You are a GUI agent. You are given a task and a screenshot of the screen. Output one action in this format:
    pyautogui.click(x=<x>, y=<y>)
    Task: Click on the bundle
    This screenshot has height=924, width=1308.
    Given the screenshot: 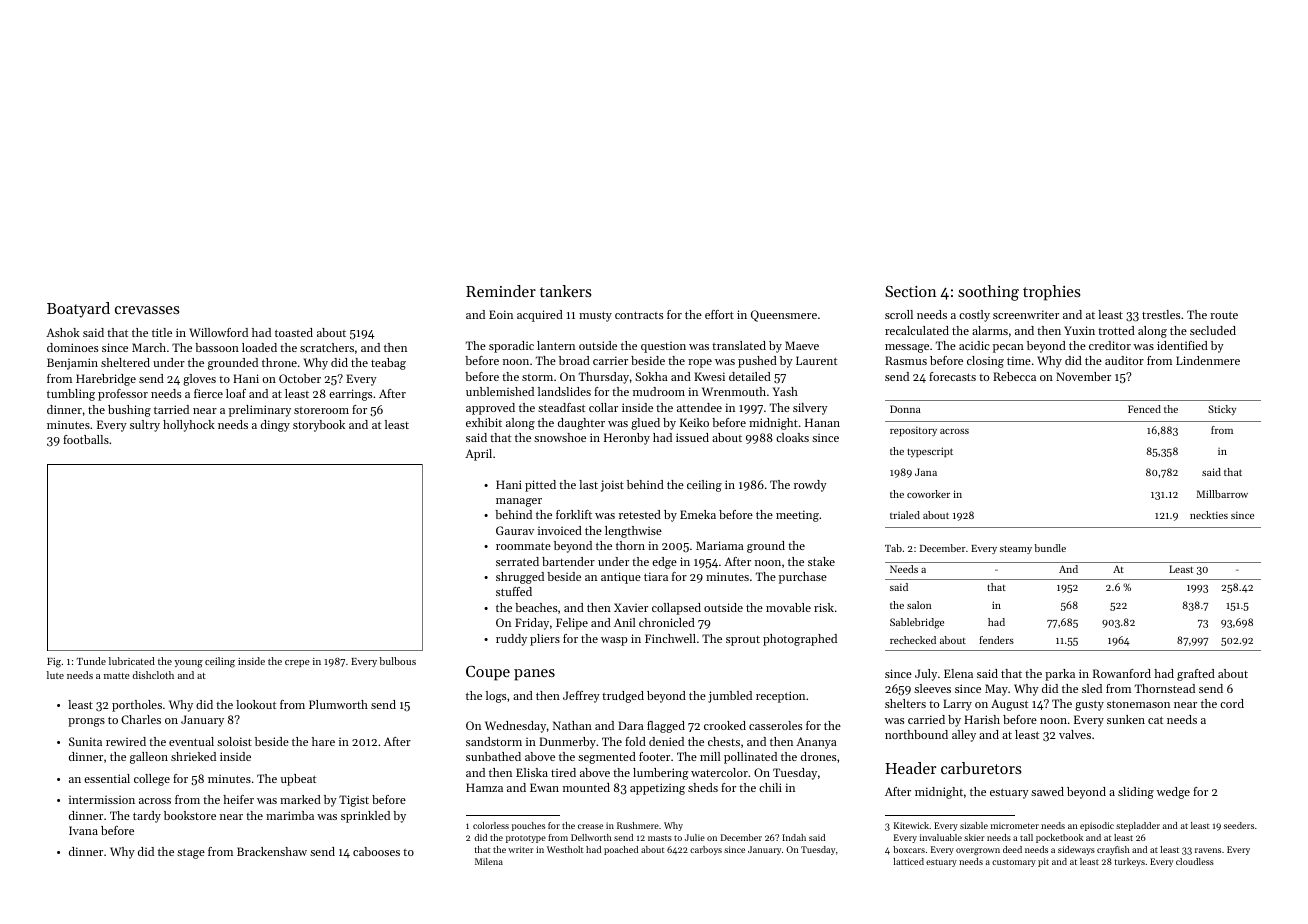 What is the action you would take?
    pyautogui.click(x=1050, y=548)
